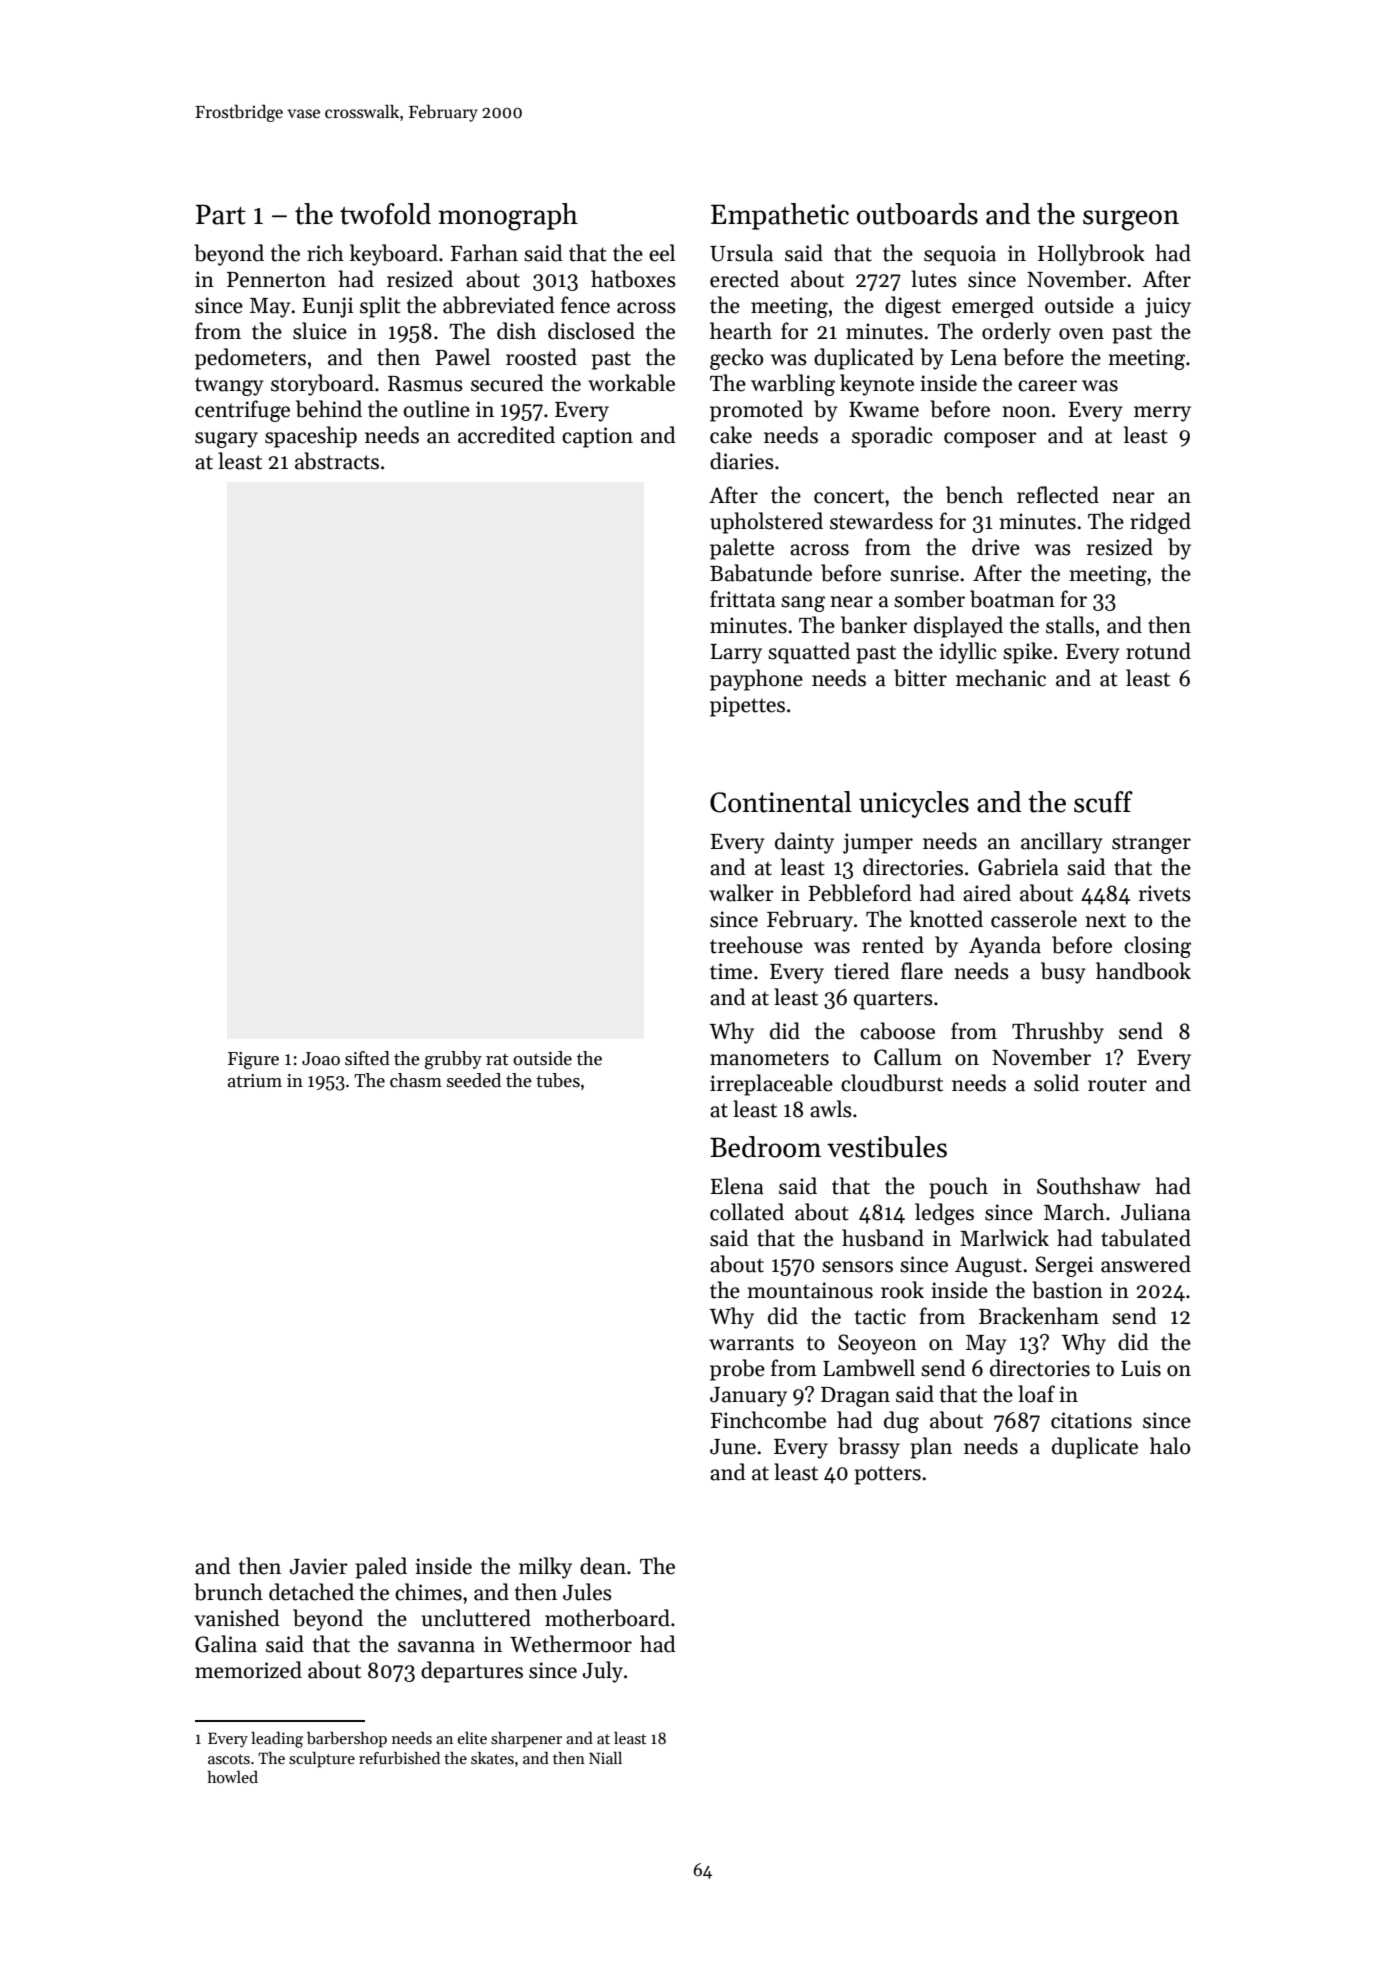 The width and height of the screenshot is (1386, 1969). What do you see at coordinates (769, 1058) in the screenshot?
I see `manometers` at bounding box center [769, 1058].
